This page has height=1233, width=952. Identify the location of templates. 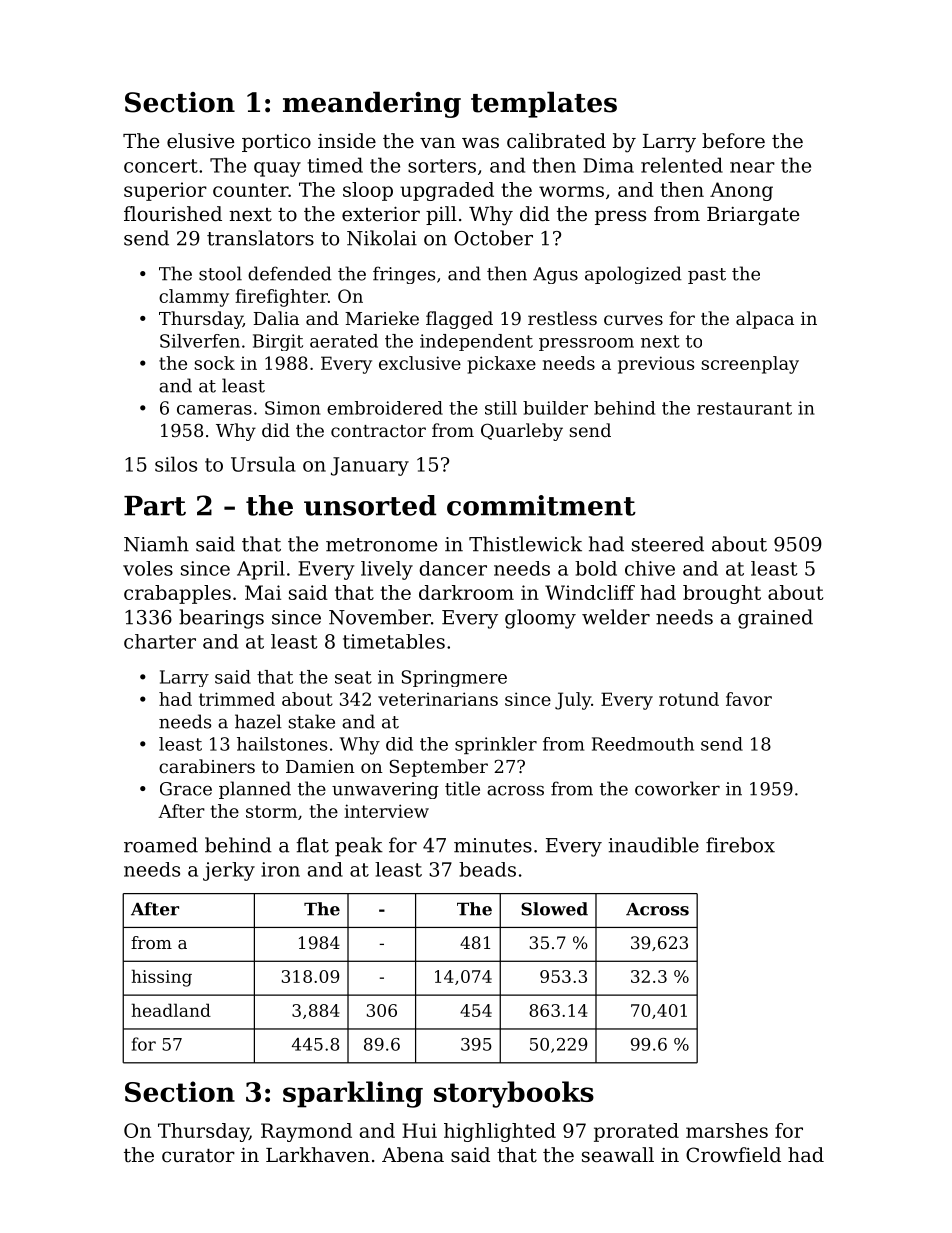
(544, 104).
